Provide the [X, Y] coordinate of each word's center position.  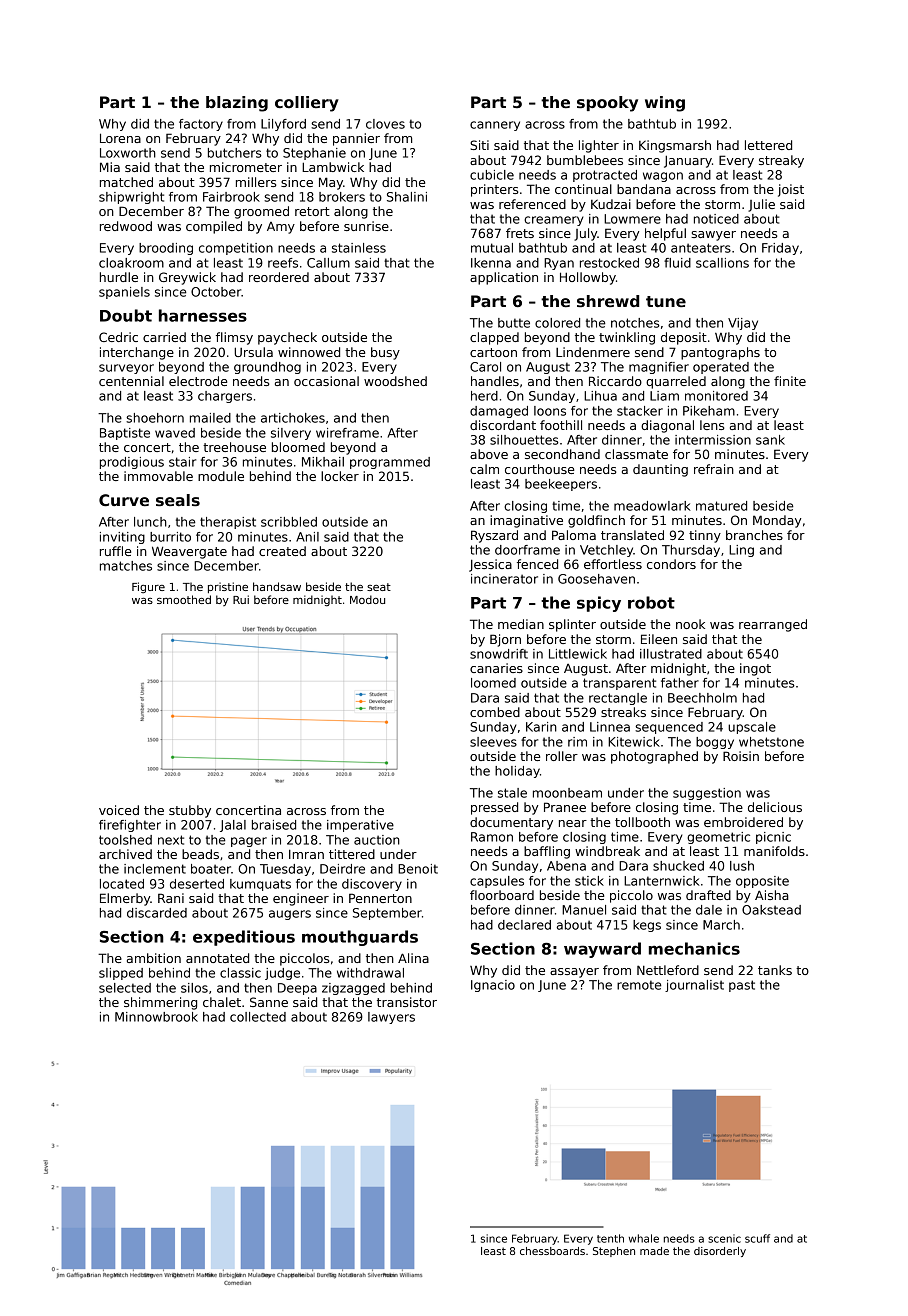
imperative [360, 826]
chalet [222, 1002]
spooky [607, 104]
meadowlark [652, 506]
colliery [307, 104]
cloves [385, 124]
